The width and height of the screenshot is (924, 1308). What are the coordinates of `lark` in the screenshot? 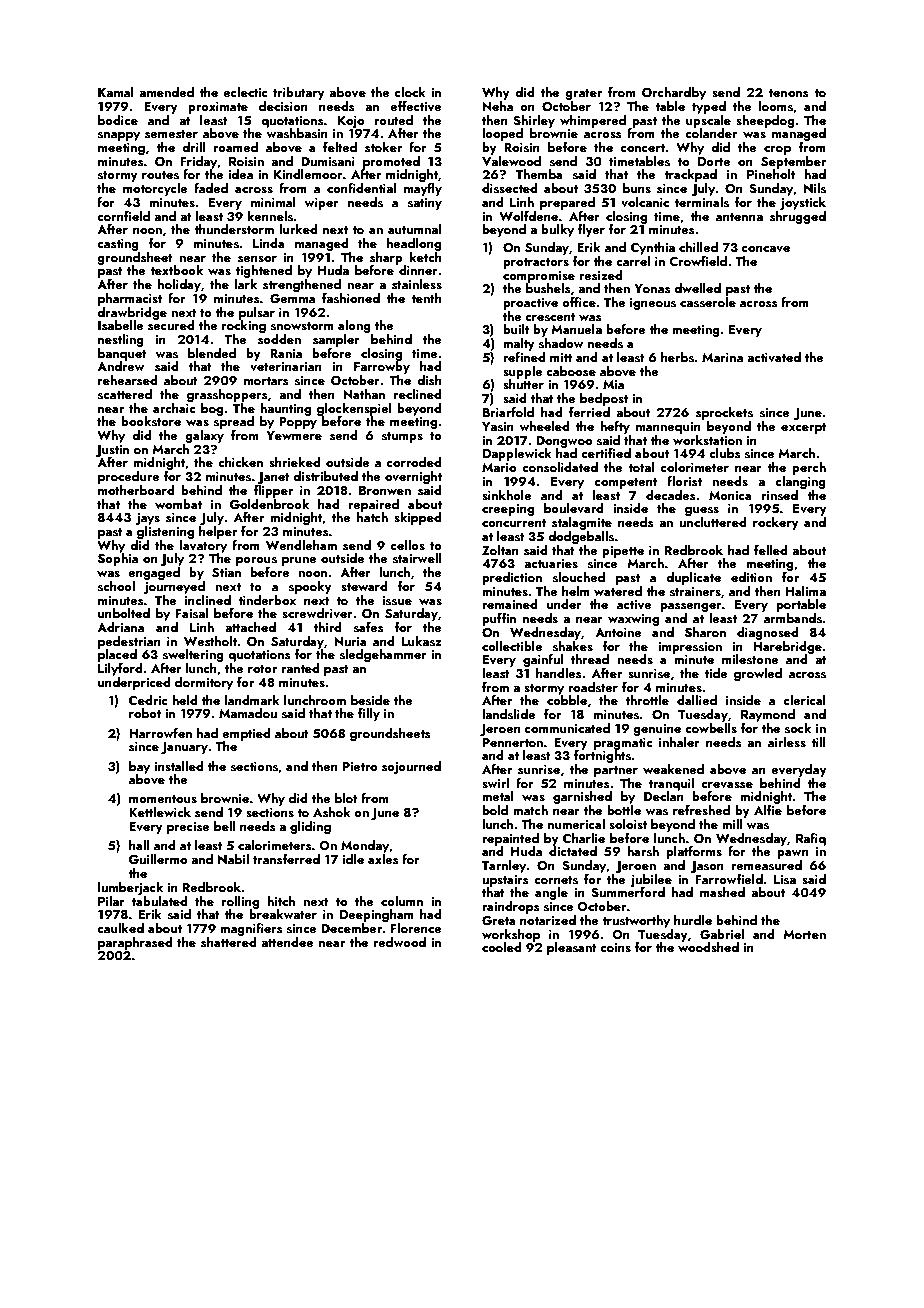 It's located at (246, 284).
